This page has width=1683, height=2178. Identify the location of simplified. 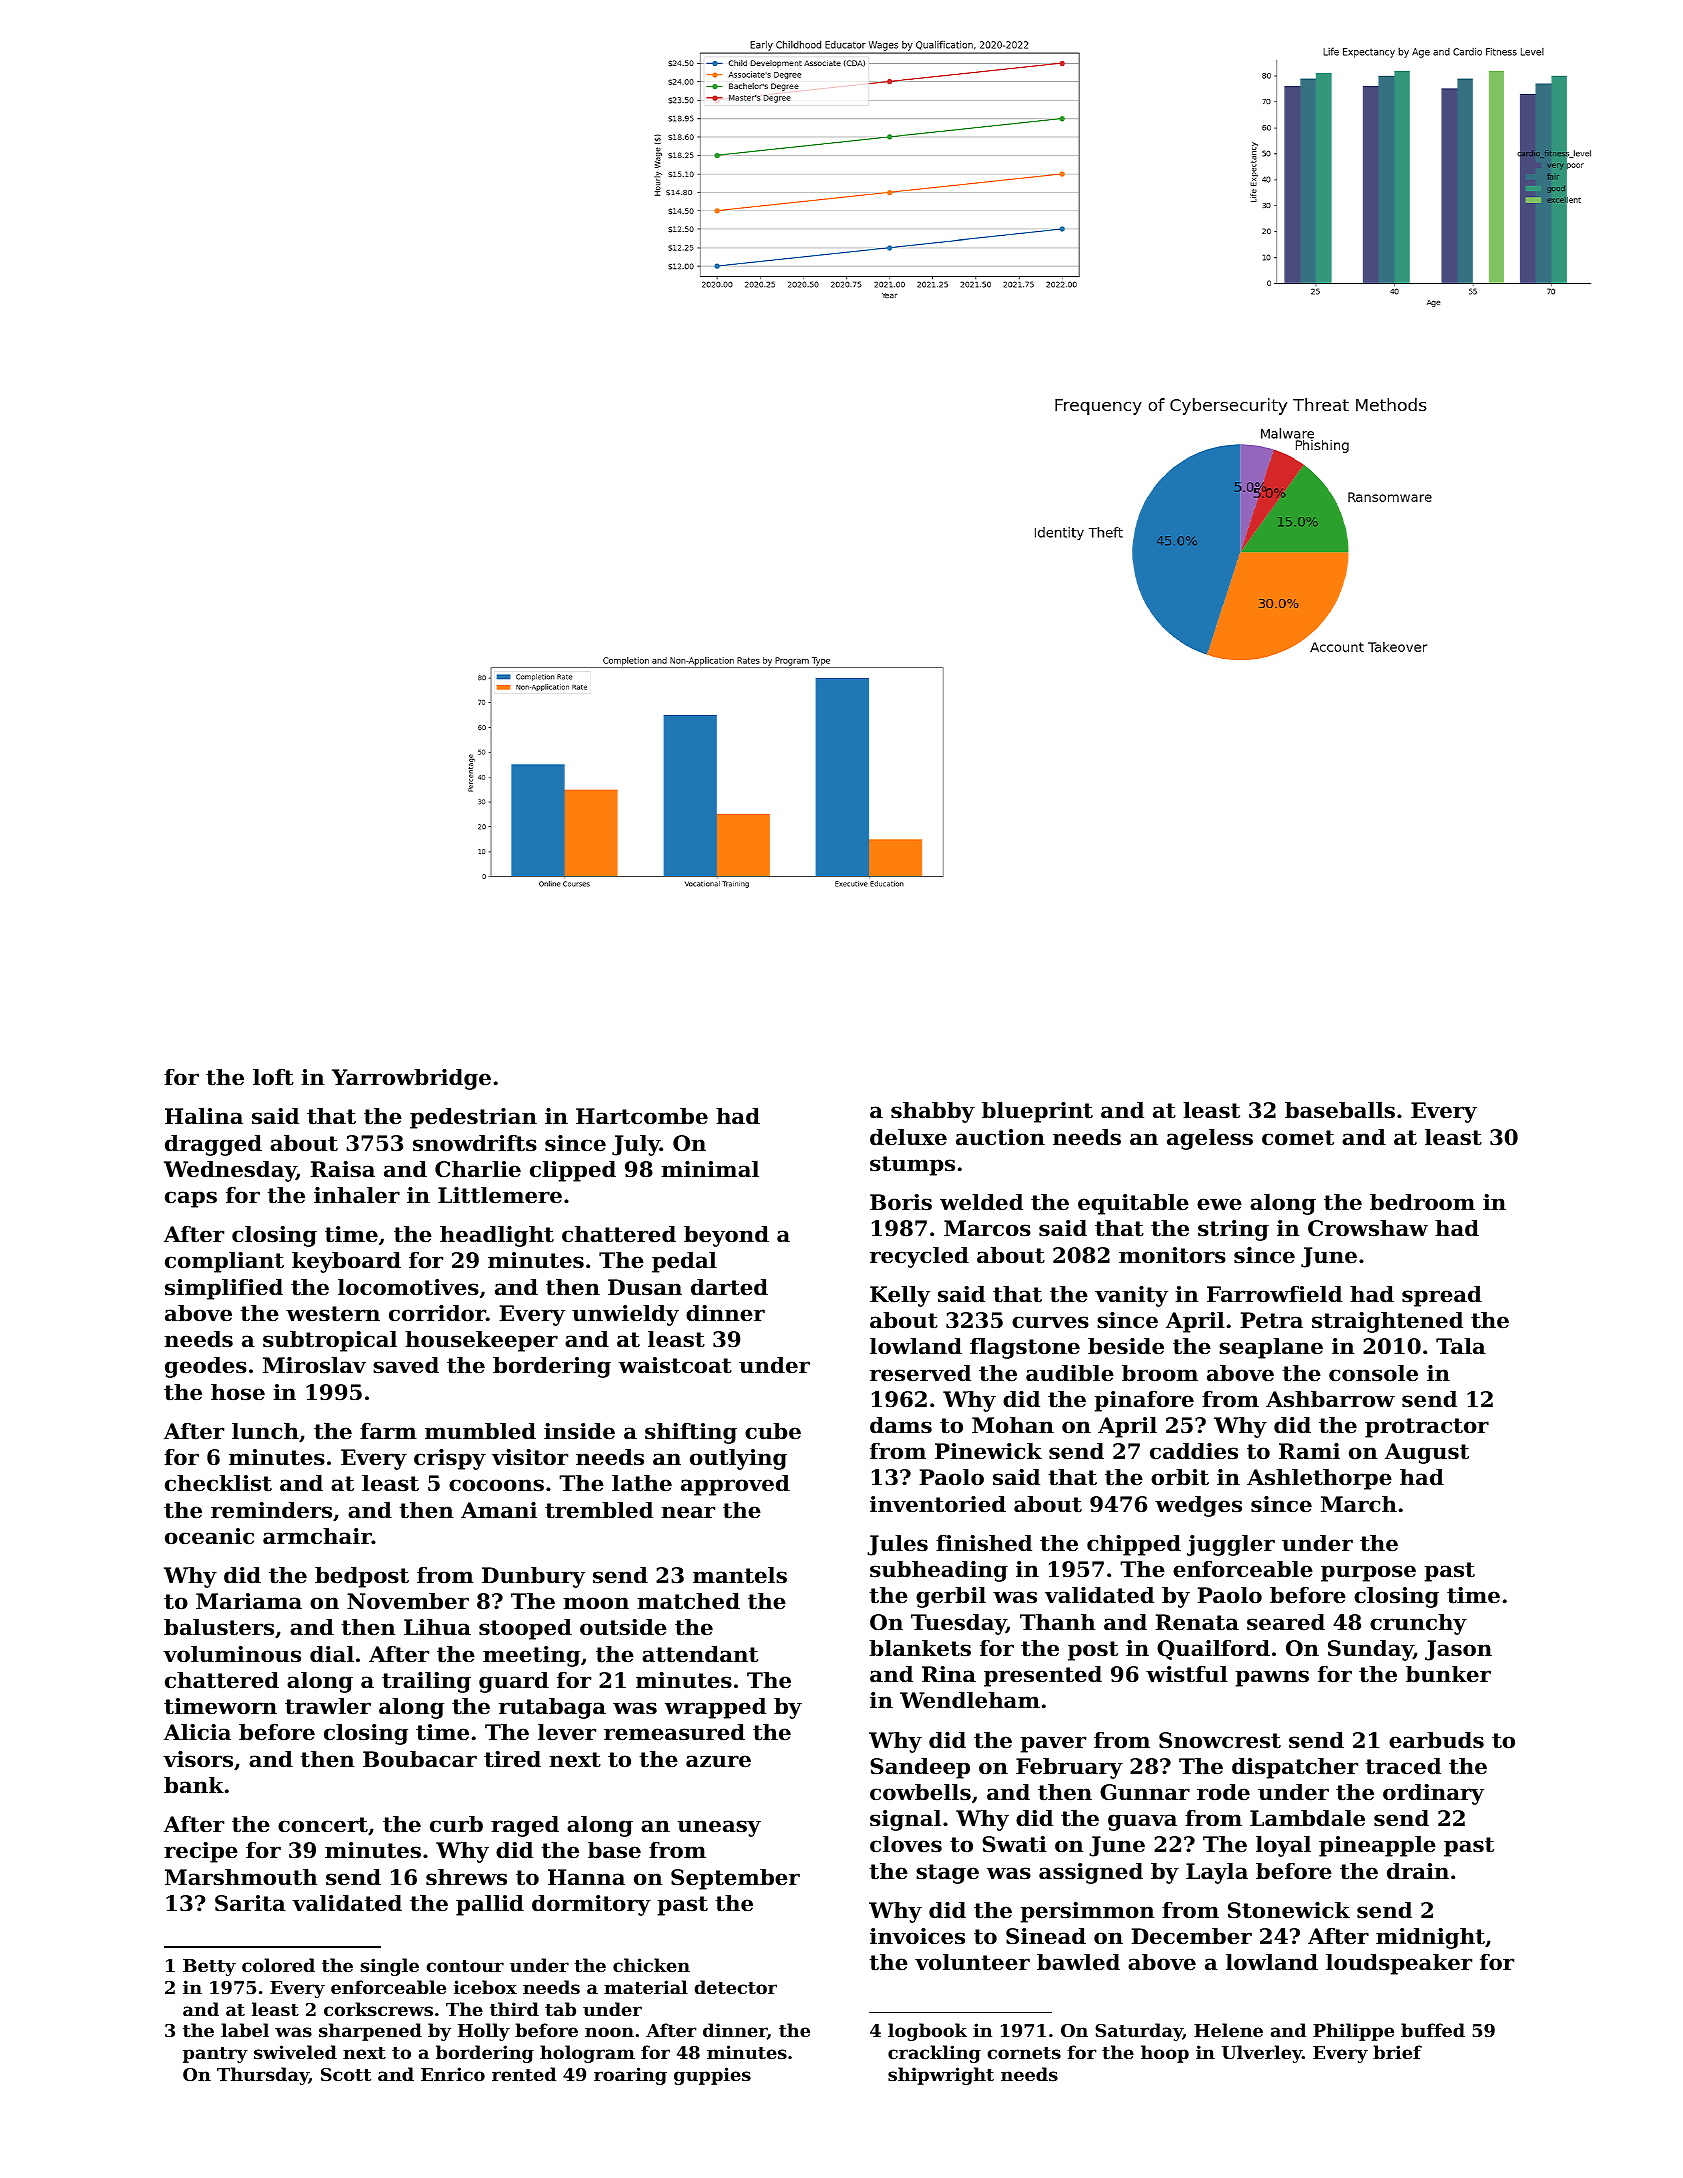
(224, 1289).
